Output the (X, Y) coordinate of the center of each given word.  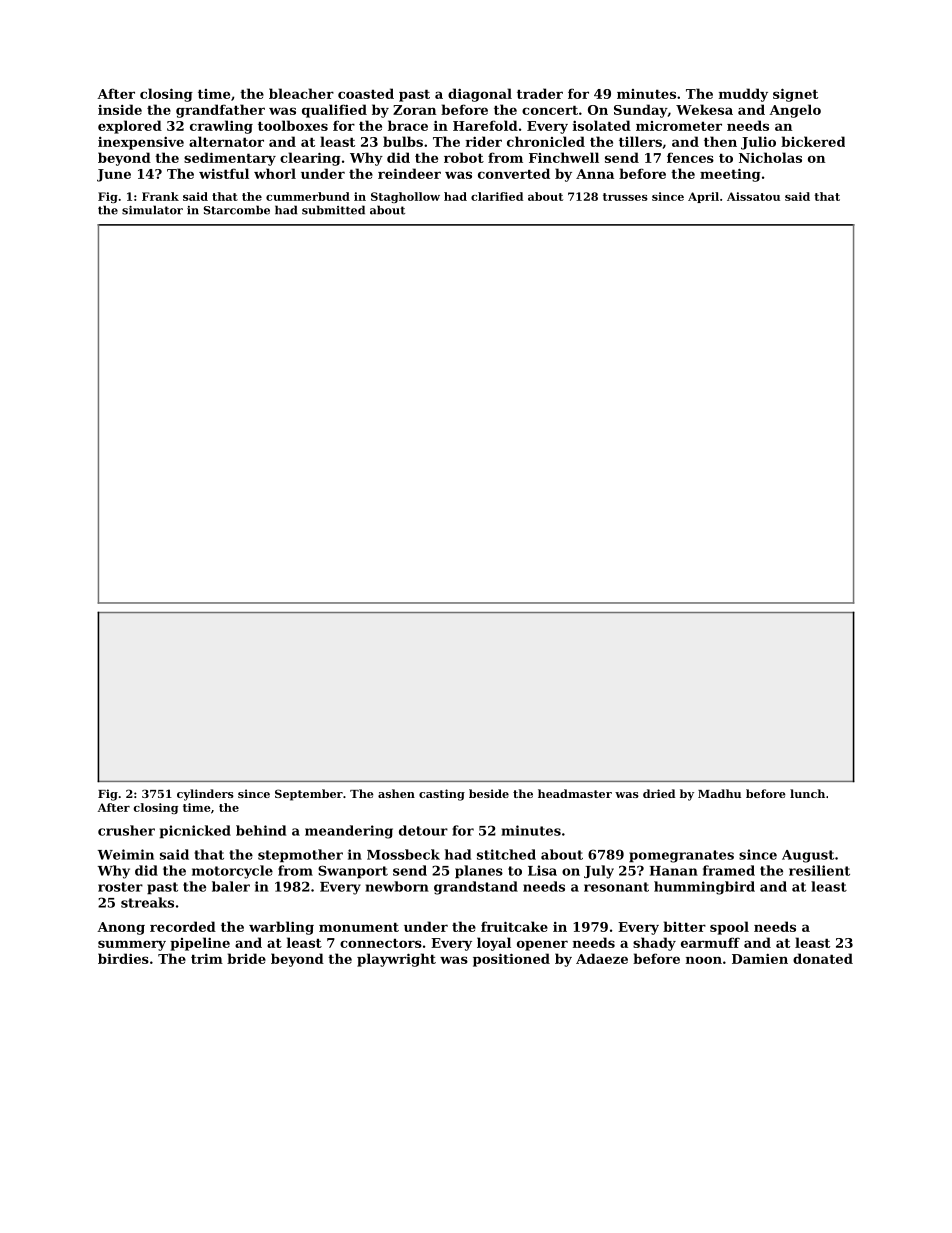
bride (246, 958)
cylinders (205, 795)
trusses (625, 197)
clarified (497, 196)
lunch (807, 793)
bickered (813, 141)
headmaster (575, 793)
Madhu (719, 793)
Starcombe (237, 210)
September (309, 795)
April (703, 197)
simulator (152, 210)
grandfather (220, 111)
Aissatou (753, 196)
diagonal (480, 95)
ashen (396, 793)
